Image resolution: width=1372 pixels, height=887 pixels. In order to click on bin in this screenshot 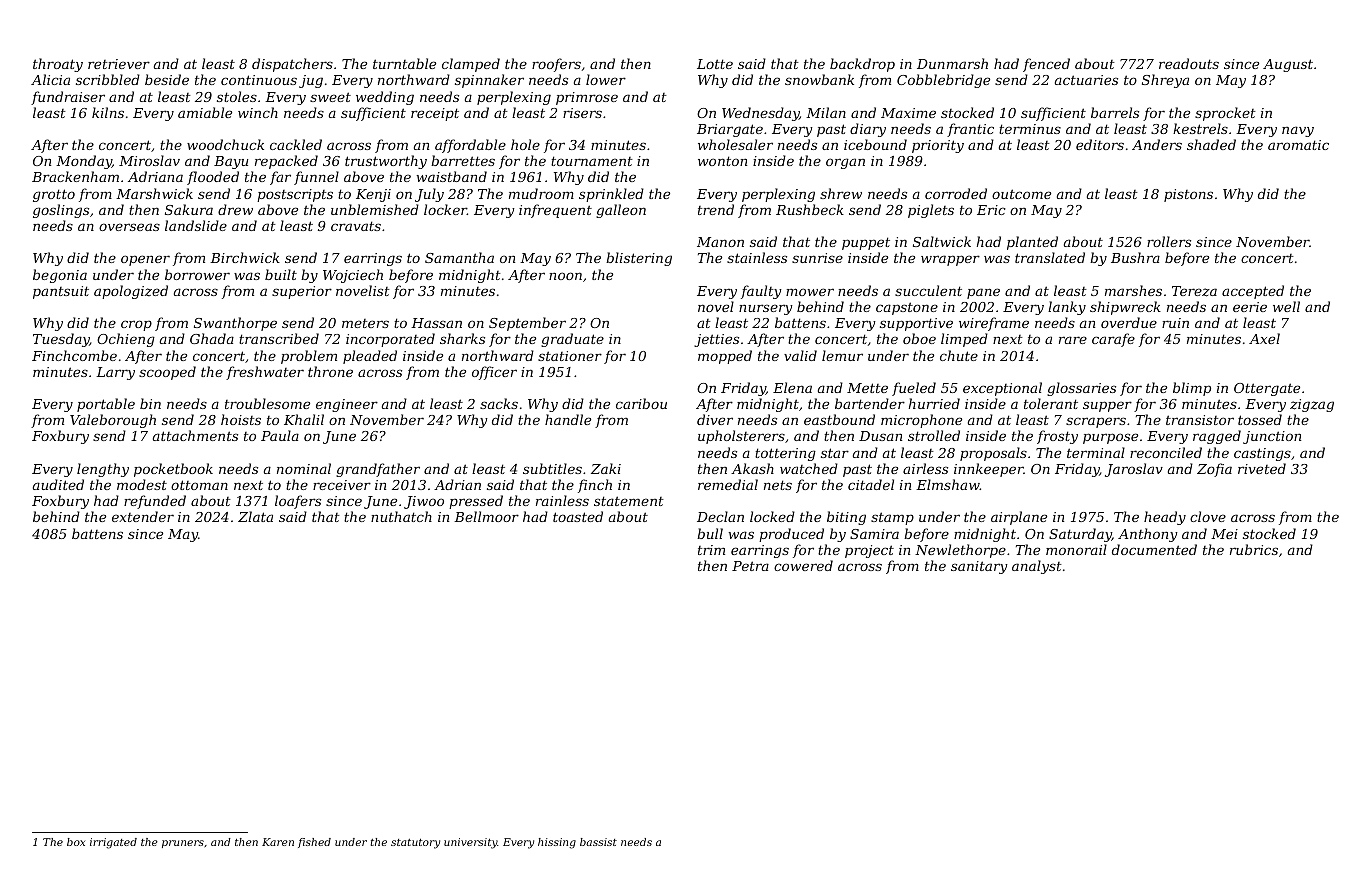, I will do `click(150, 403)`.
